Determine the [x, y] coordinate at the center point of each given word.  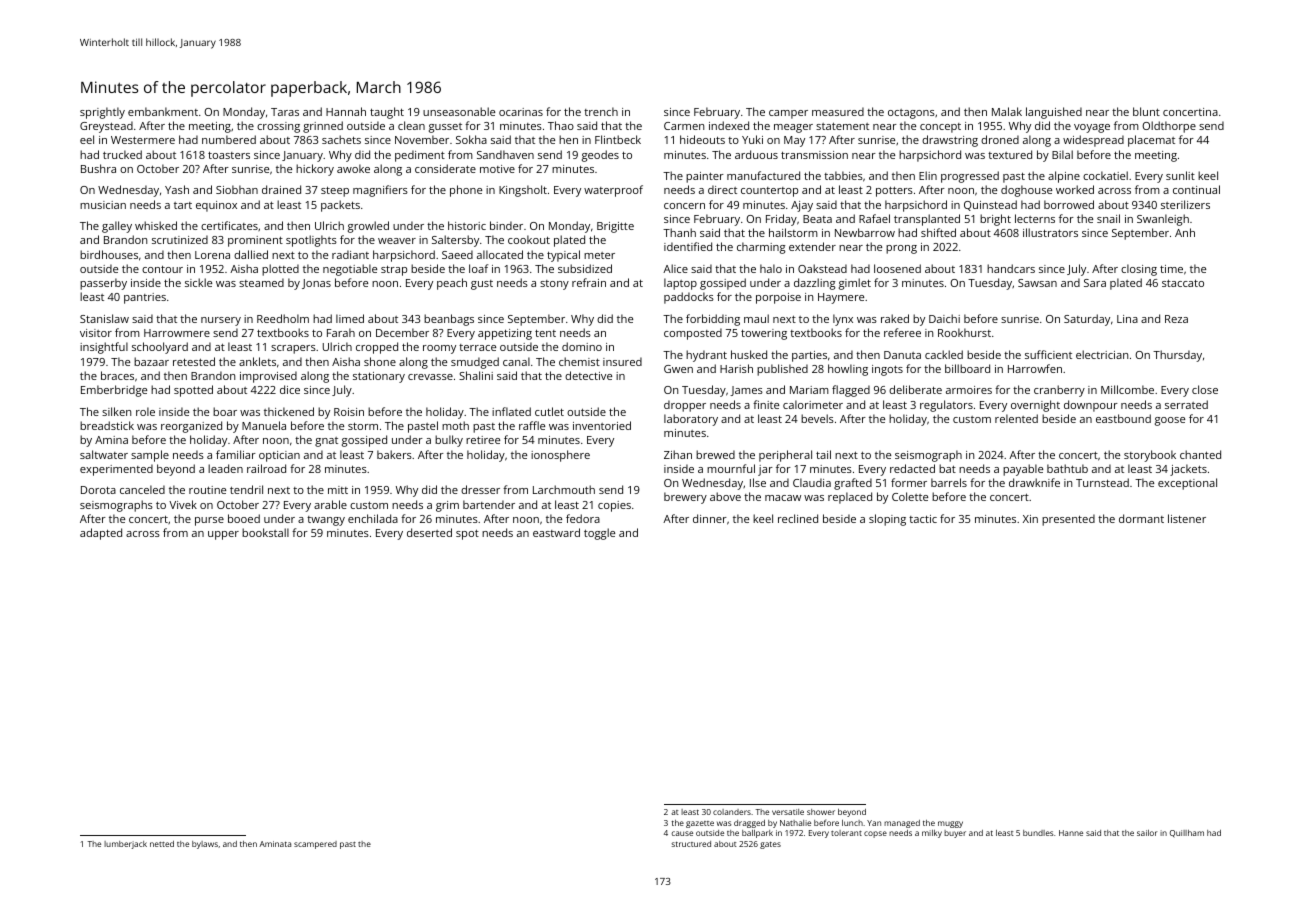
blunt [1146, 111]
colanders [732, 812]
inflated [511, 411]
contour [162, 269]
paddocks [689, 298]
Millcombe [1127, 389]
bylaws [205, 845]
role [145, 411]
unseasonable [459, 111]
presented [1068, 520]
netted [162, 844]
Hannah [346, 111]
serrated [1186, 404]
